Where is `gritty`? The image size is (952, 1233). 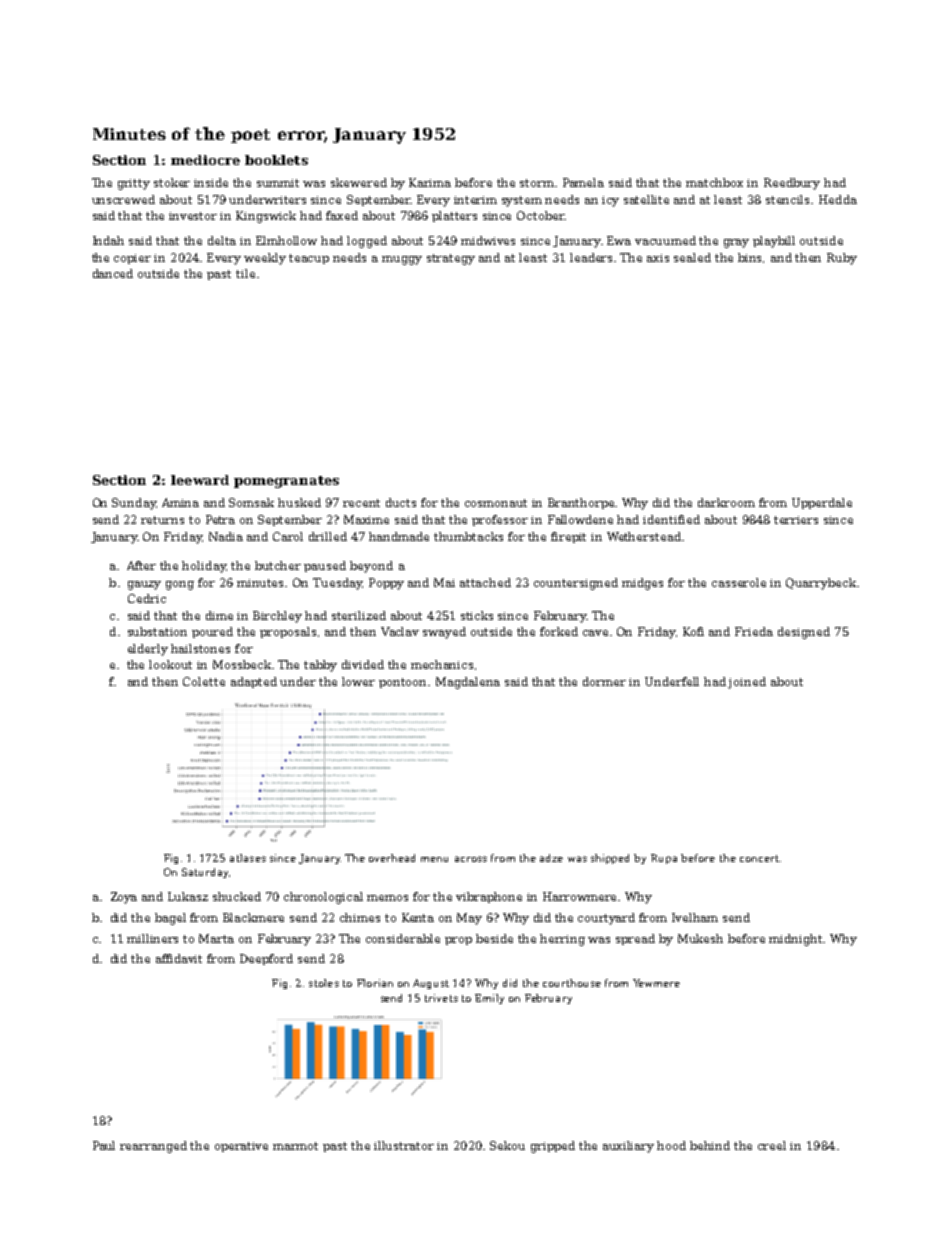 gritty is located at coordinates (134, 184).
